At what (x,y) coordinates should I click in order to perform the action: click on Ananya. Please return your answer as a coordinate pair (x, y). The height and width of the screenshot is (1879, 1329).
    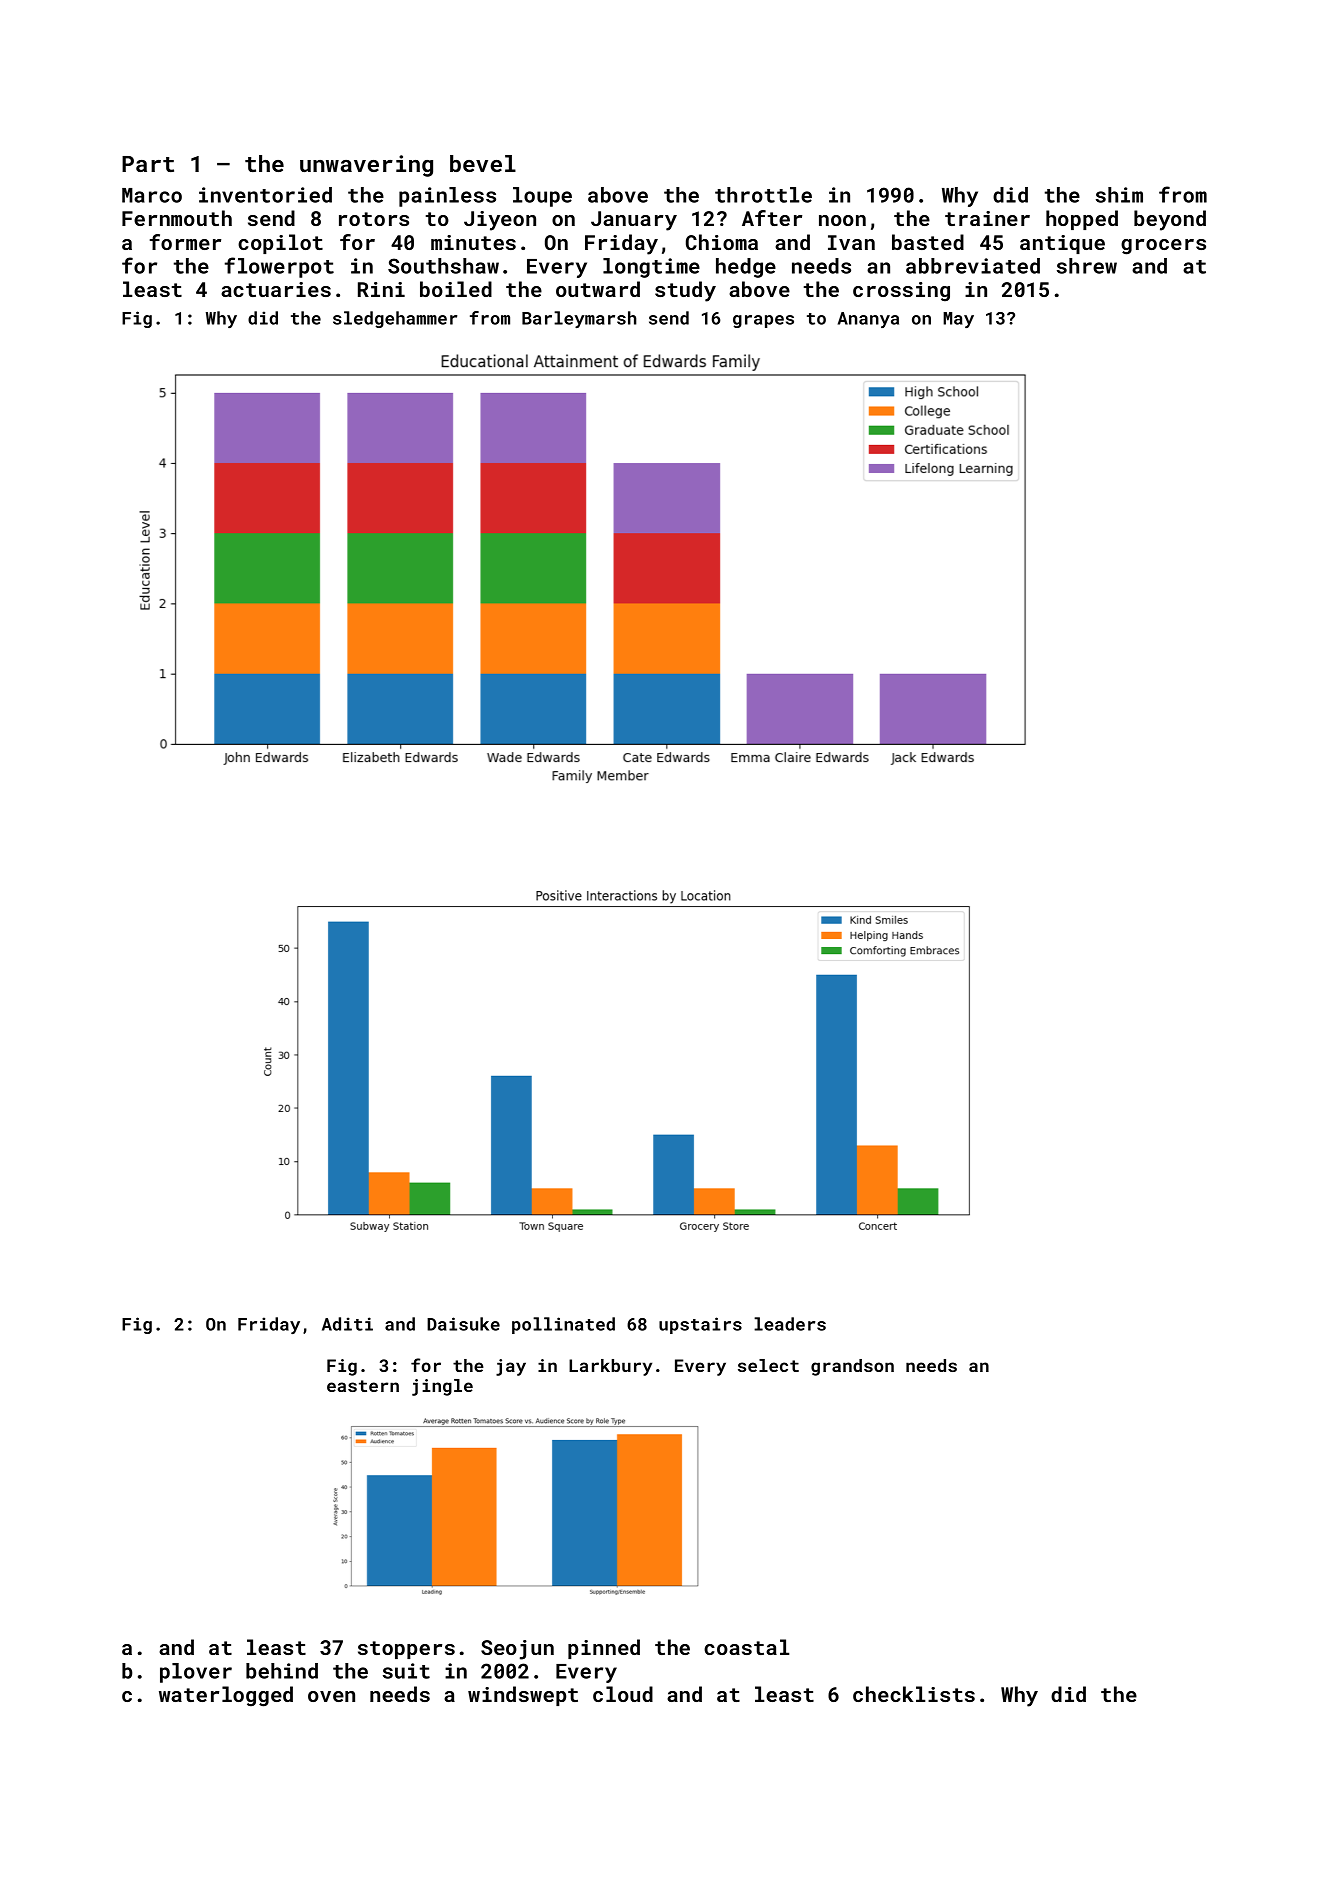
    Looking at the image, I should click on (868, 320).
